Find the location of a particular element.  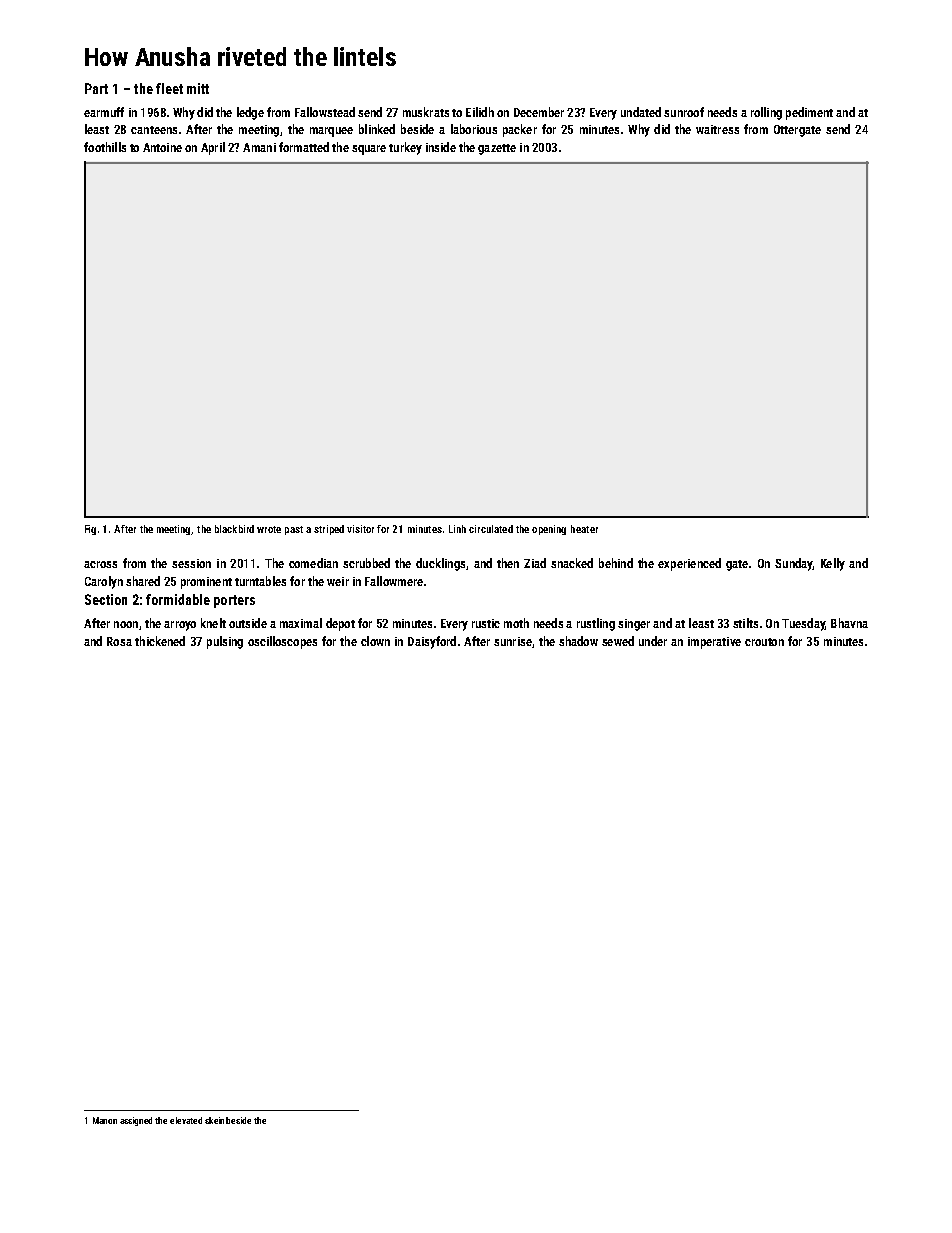

Daisyford is located at coordinates (432, 642).
